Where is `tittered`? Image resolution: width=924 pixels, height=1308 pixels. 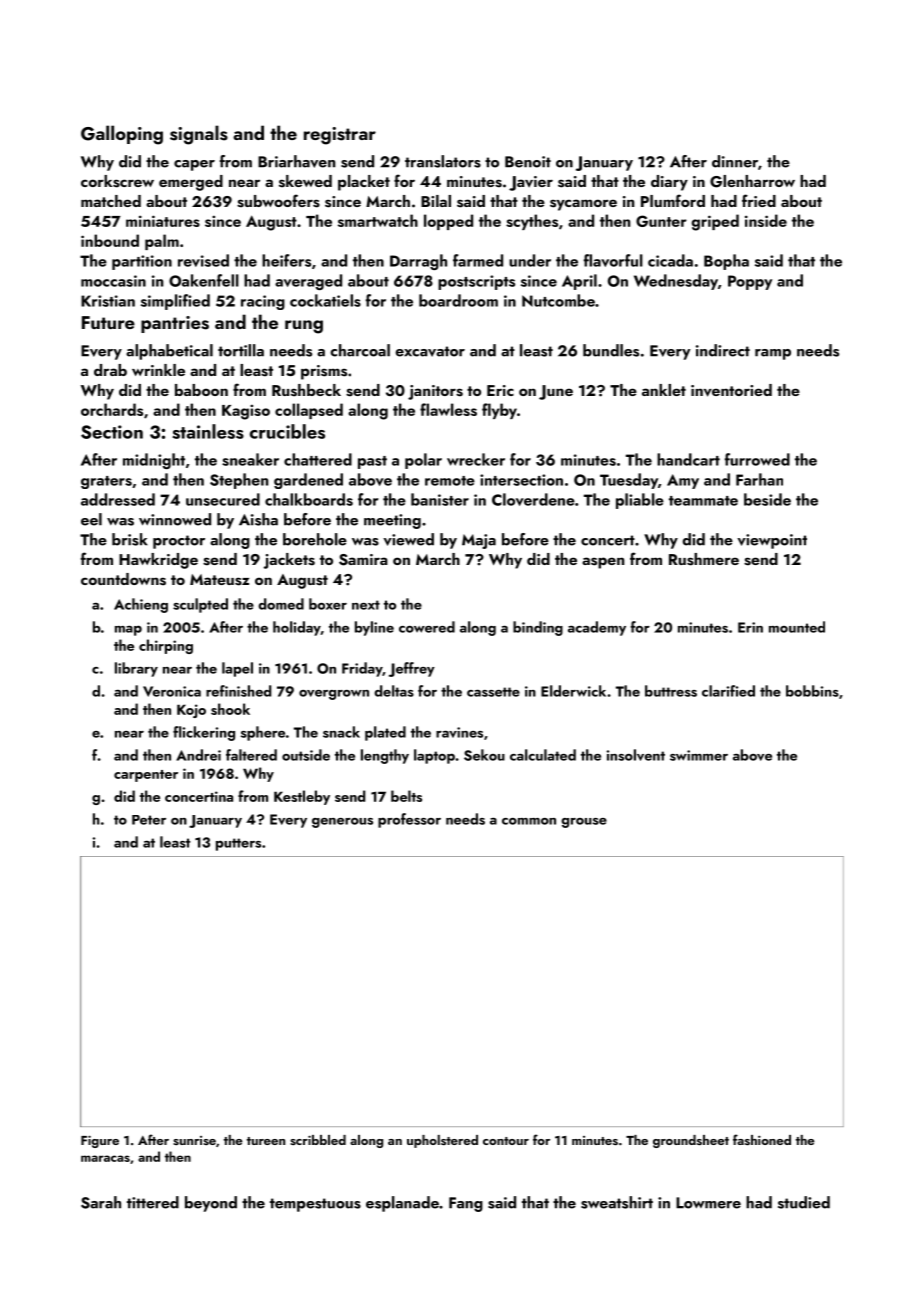
tittered is located at coordinates (153, 1202).
